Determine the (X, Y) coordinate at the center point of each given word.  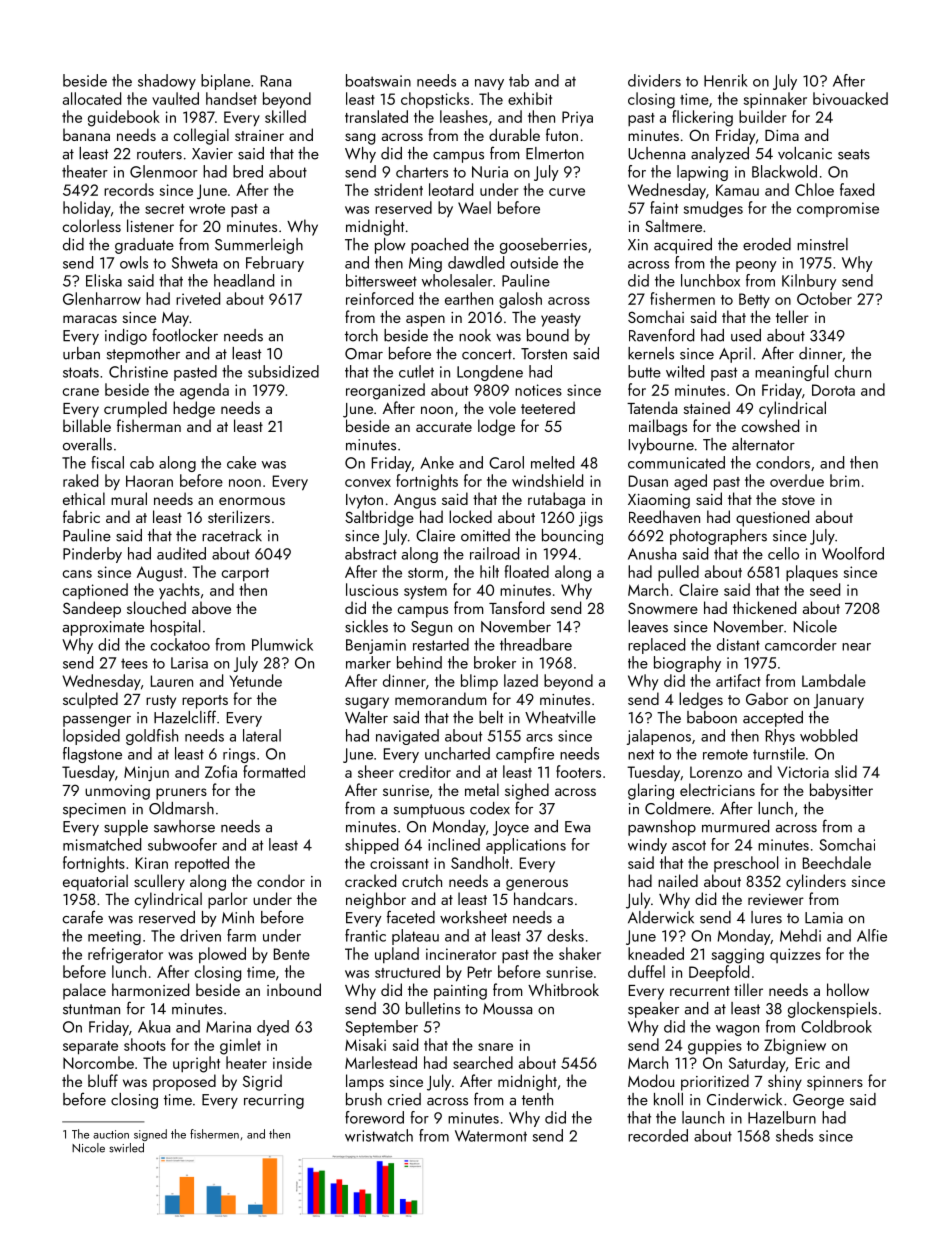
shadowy (167, 82)
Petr (480, 972)
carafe (83, 917)
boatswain (378, 80)
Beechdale (837, 862)
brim (844, 480)
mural (129, 498)
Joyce (511, 828)
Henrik (726, 80)
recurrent (700, 991)
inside (292, 1062)
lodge (496, 427)
